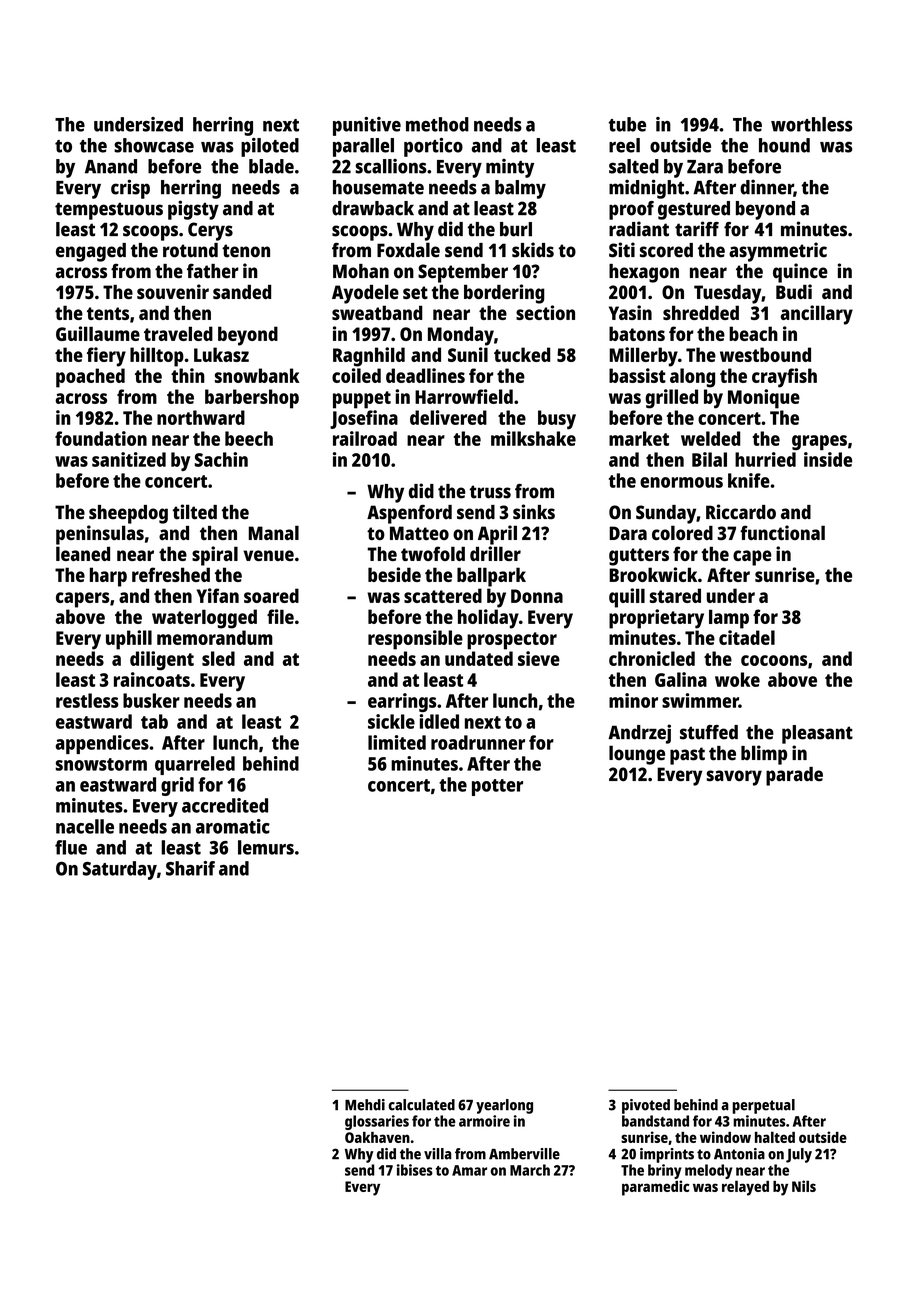 This image has width=908, height=1316. I want to click on hound, so click(784, 145).
